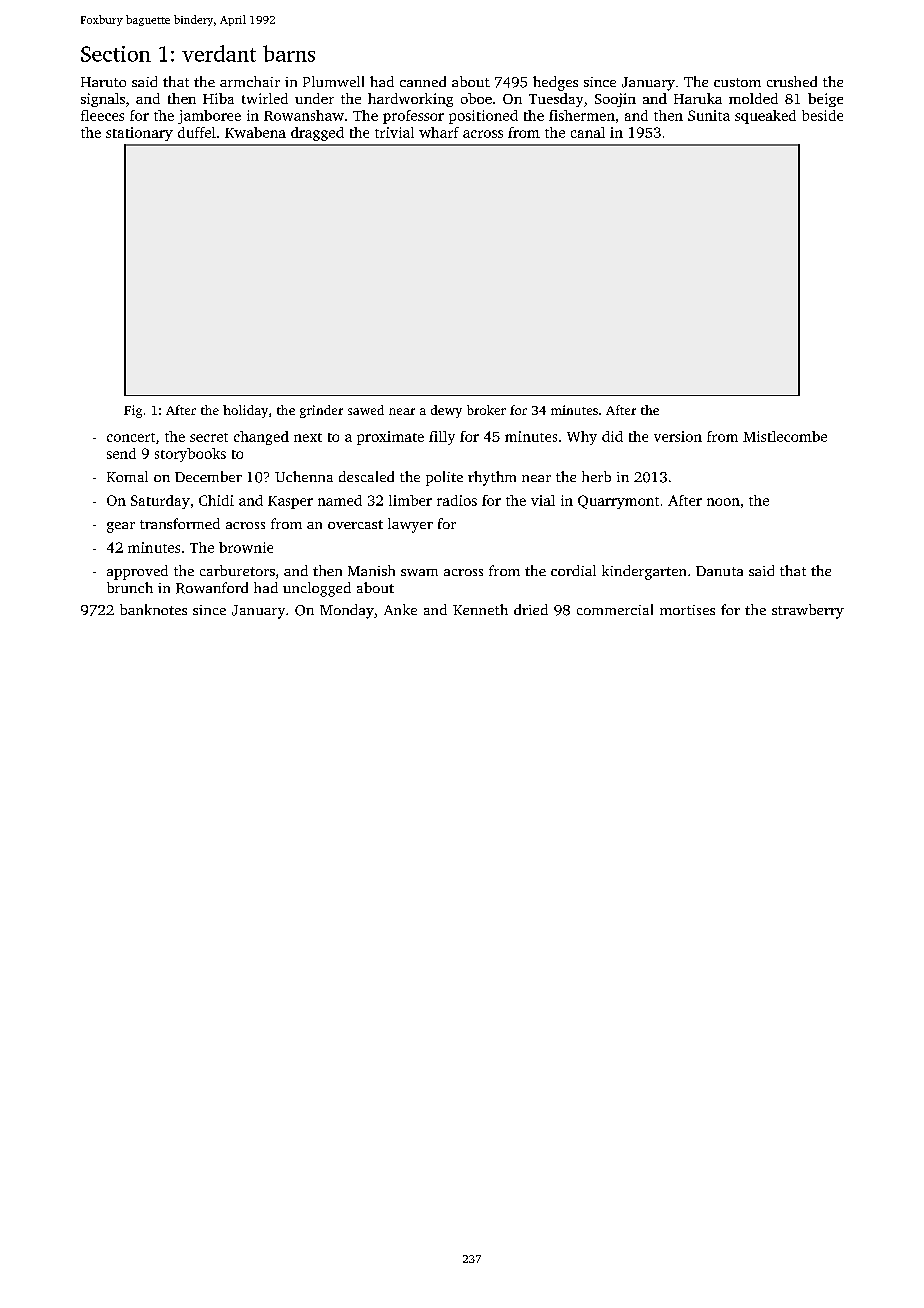 The image size is (924, 1308). What do you see at coordinates (133, 411) in the screenshot?
I see `Fig` at bounding box center [133, 411].
